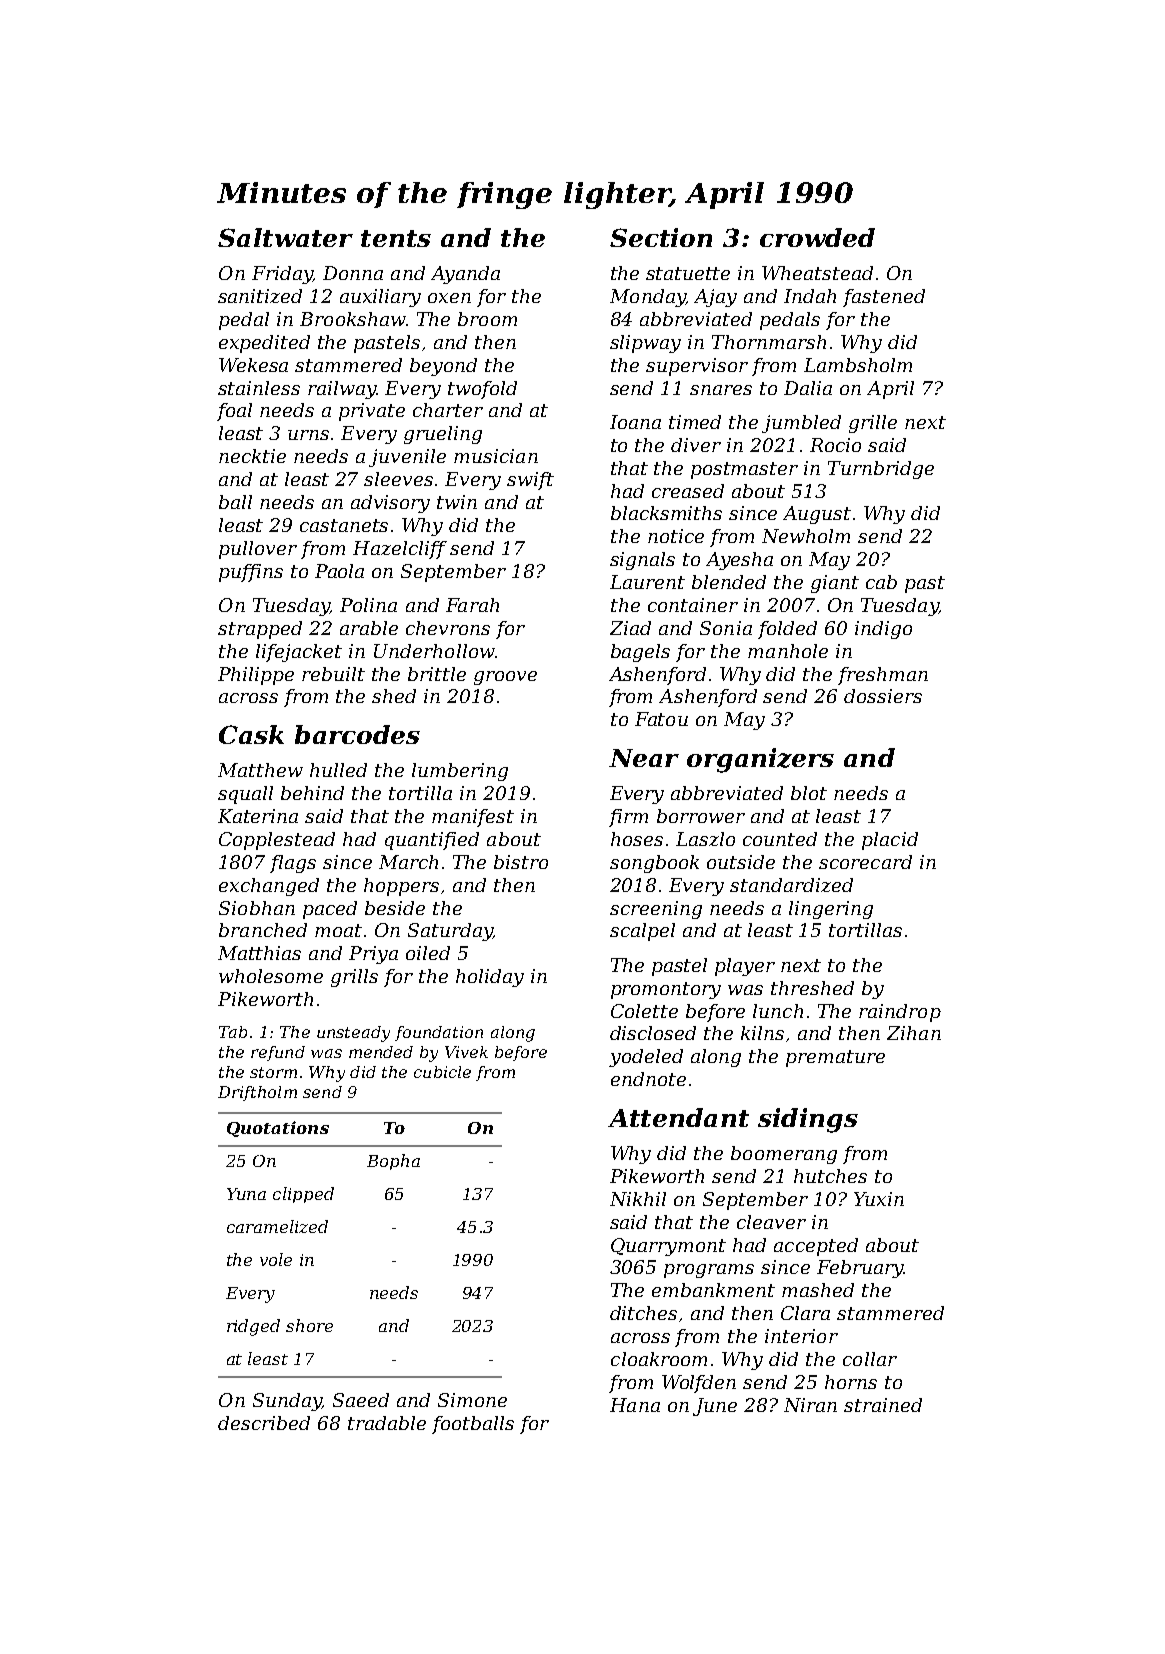 The height and width of the document is (1654, 1165). What do you see at coordinates (303, 1195) in the document?
I see `clipped` at bounding box center [303, 1195].
